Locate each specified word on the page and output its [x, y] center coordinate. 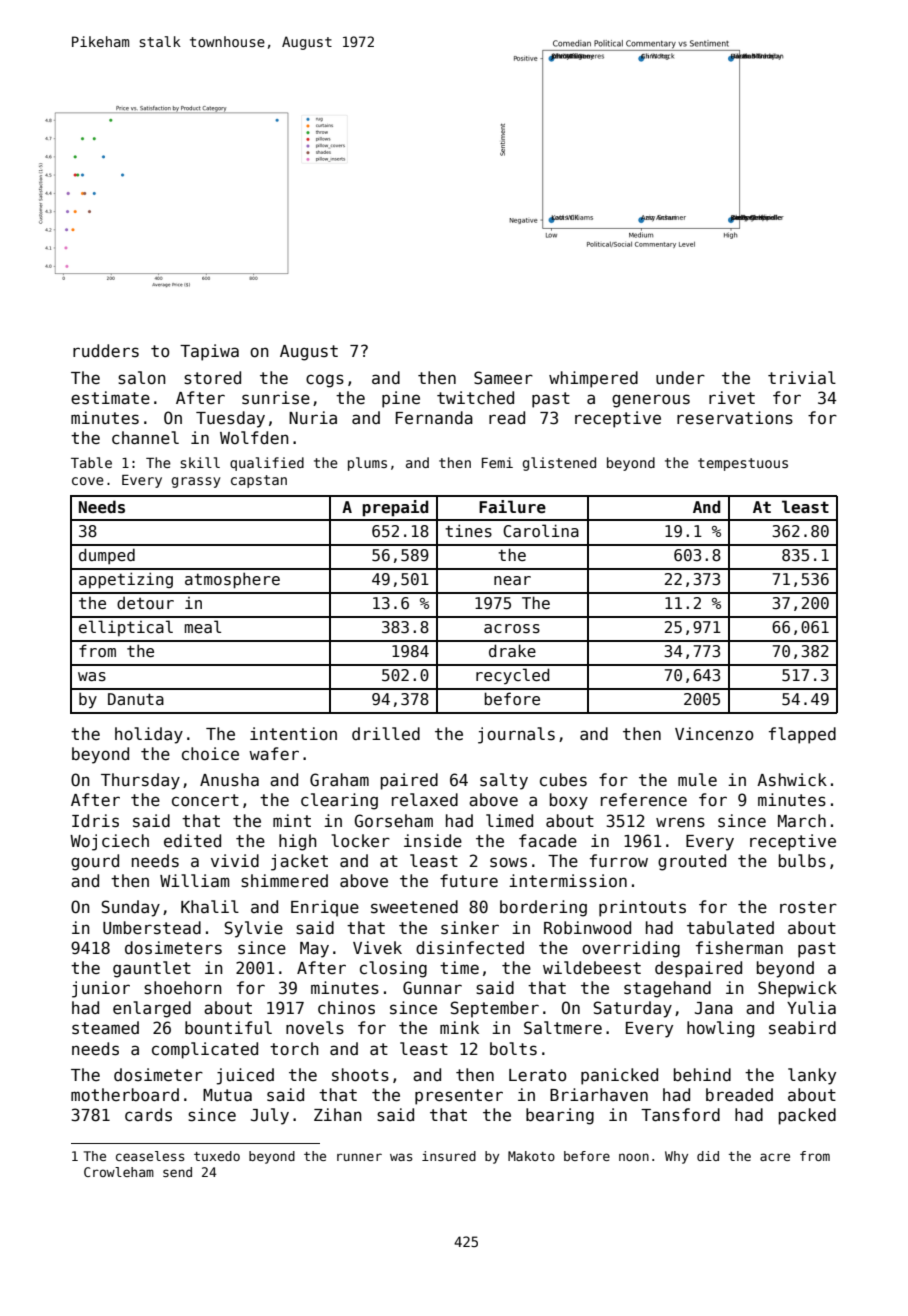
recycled [513, 676]
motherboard [125, 1095]
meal [203, 626]
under [680, 378]
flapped [802, 735]
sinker [470, 928]
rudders [106, 351]
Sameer [503, 378]
